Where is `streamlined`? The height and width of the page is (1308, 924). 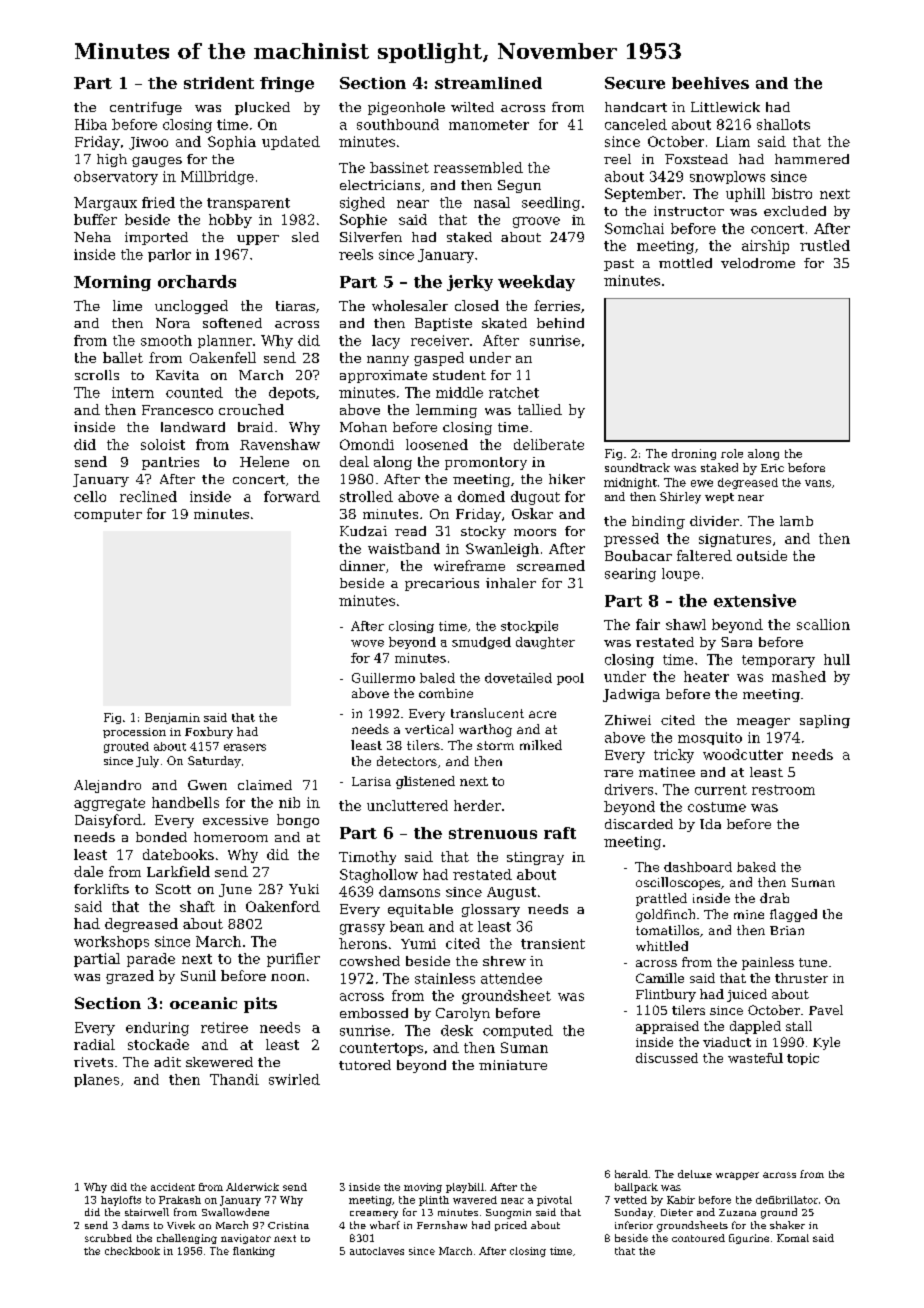
streamlined is located at coordinates (488, 83).
